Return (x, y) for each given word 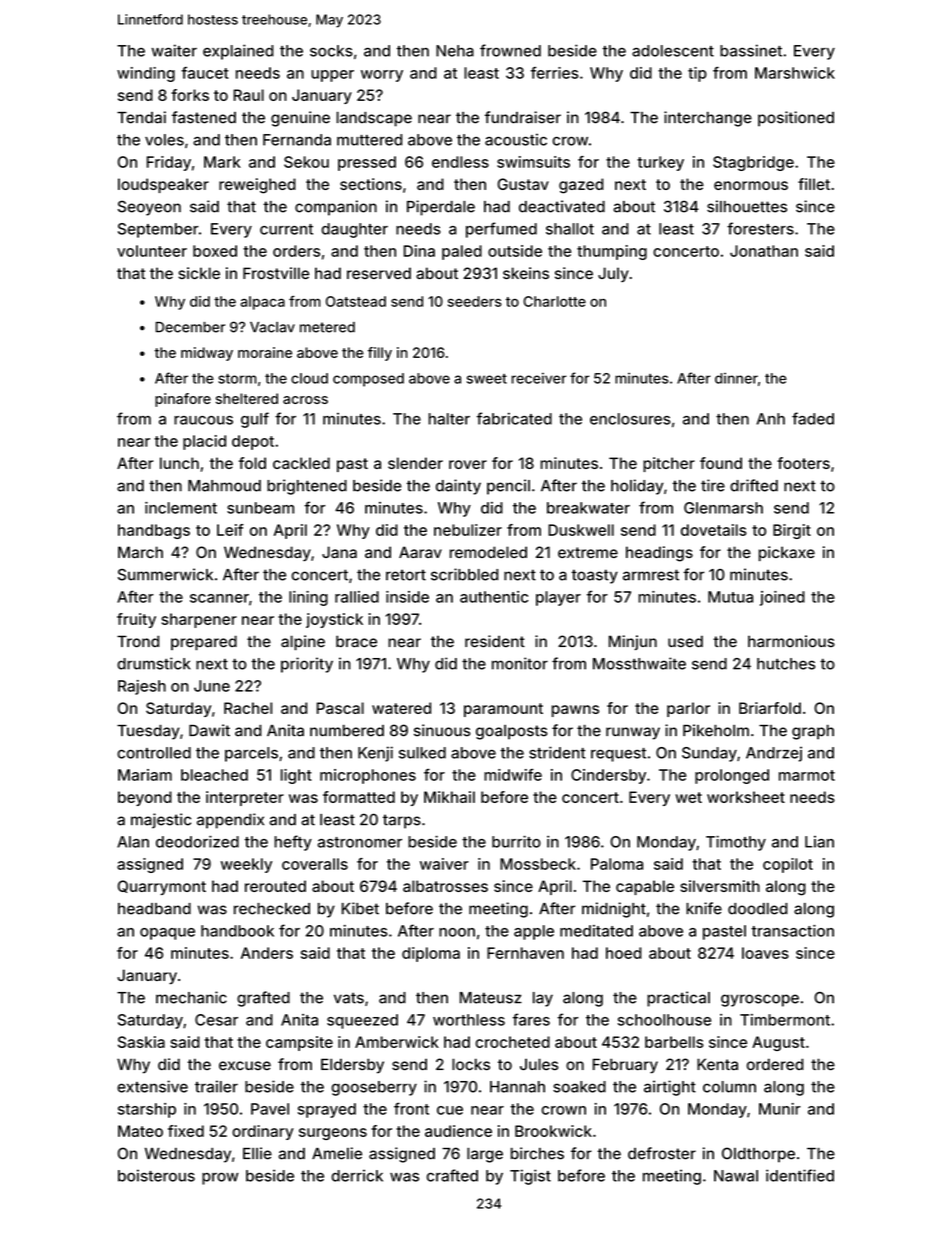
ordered (775, 1064)
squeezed (362, 1021)
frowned (510, 50)
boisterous (156, 1175)
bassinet (751, 50)
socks (331, 51)
